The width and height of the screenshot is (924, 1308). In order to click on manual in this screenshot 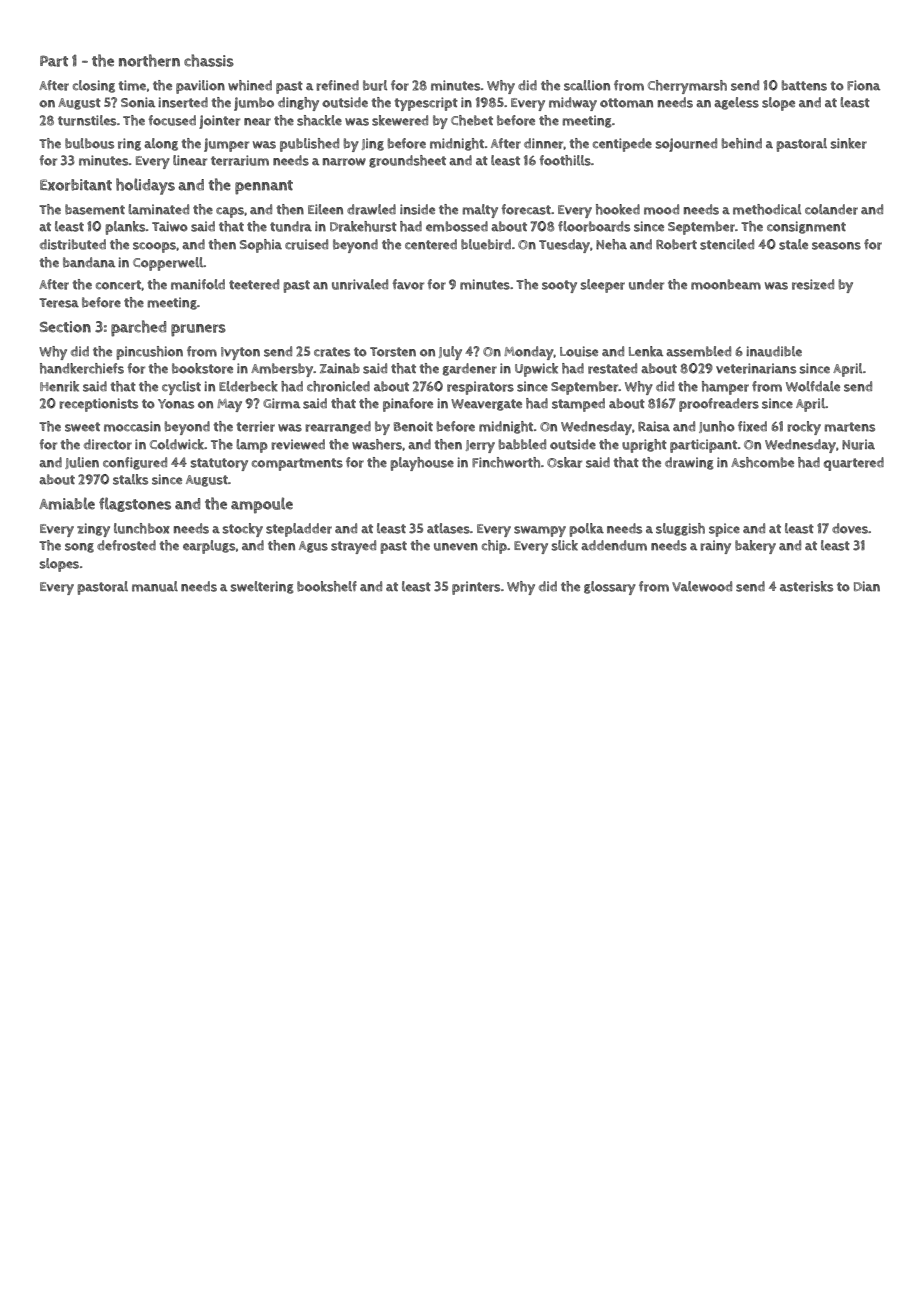, I will do `click(155, 586)`.
